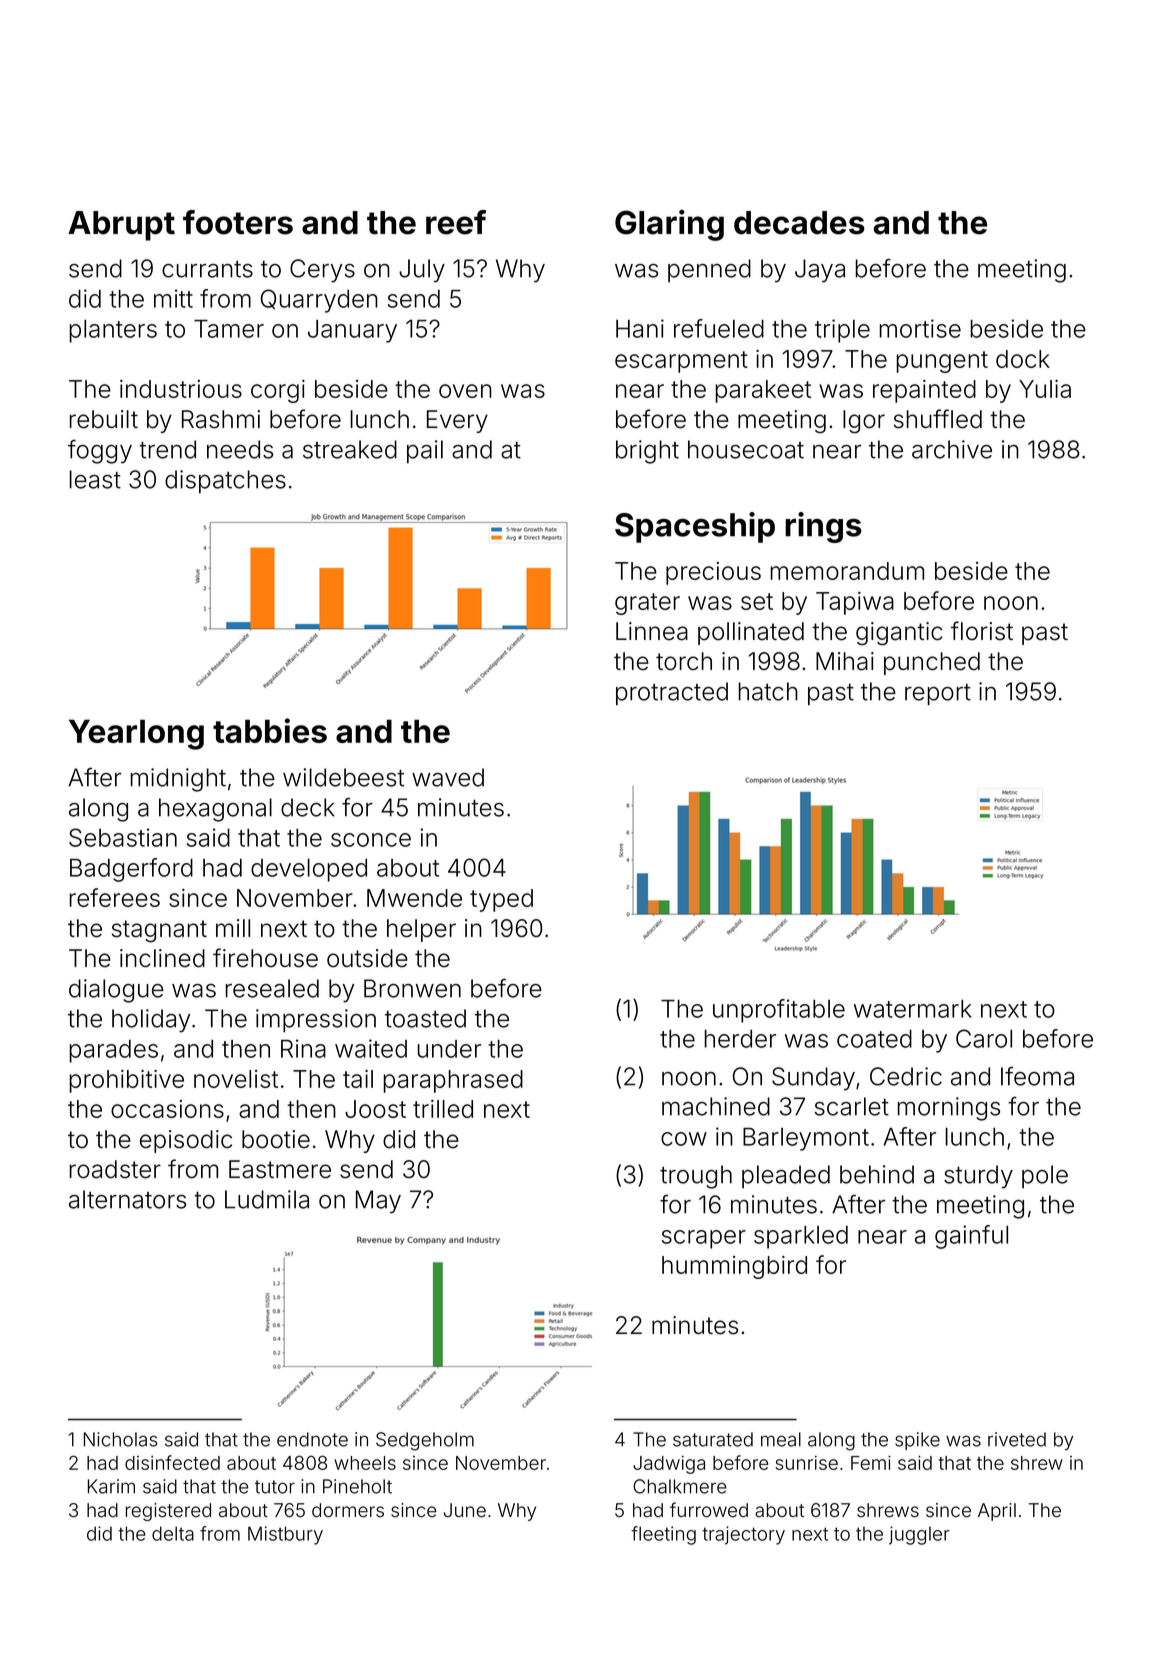 The image size is (1165, 1654). Describe the element at coordinates (501, 900) in the page. I see `typed` at that location.
